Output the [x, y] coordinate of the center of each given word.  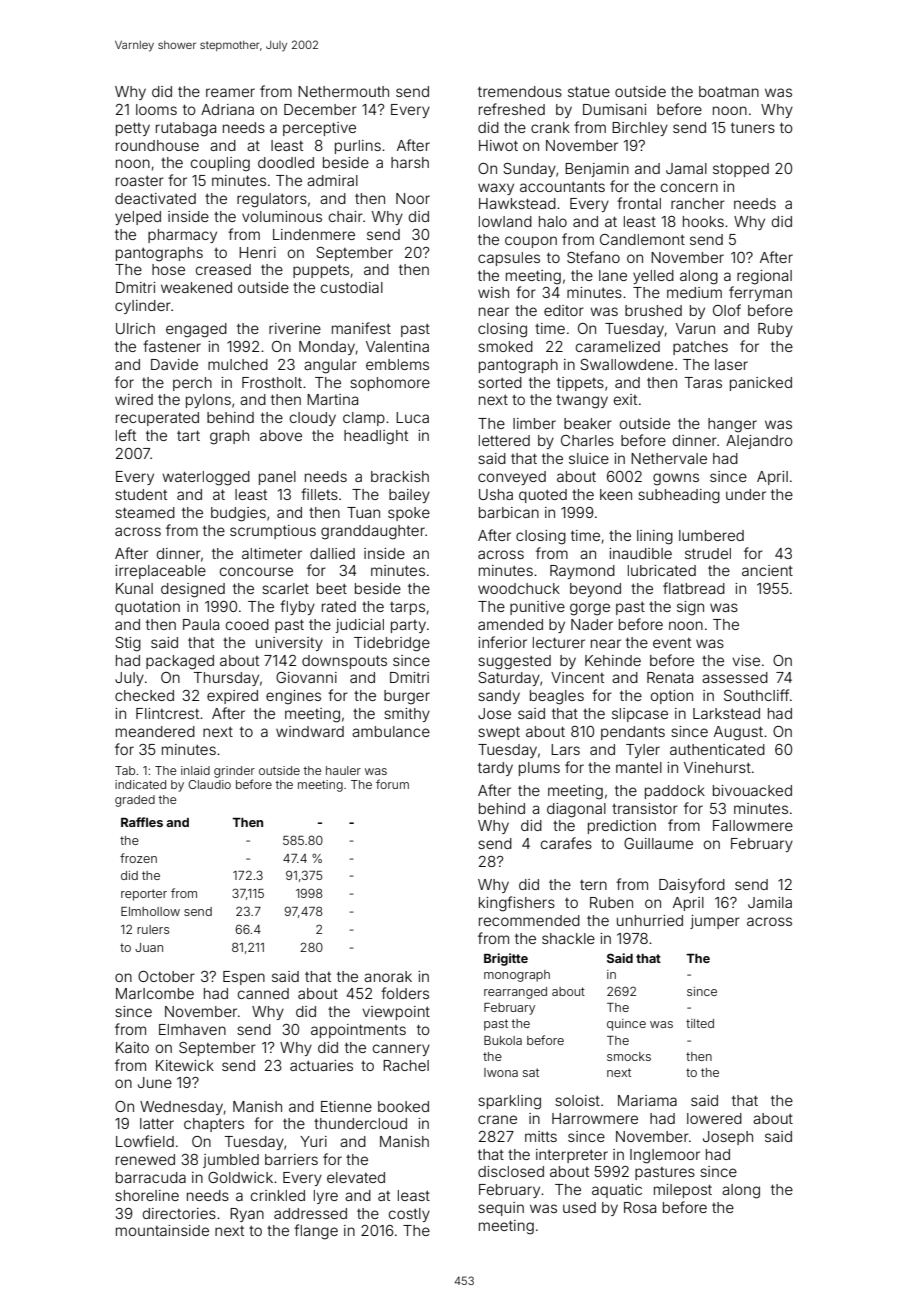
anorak [388, 976]
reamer [230, 92]
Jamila [770, 902]
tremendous [520, 91]
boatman [729, 91]
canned [263, 993]
